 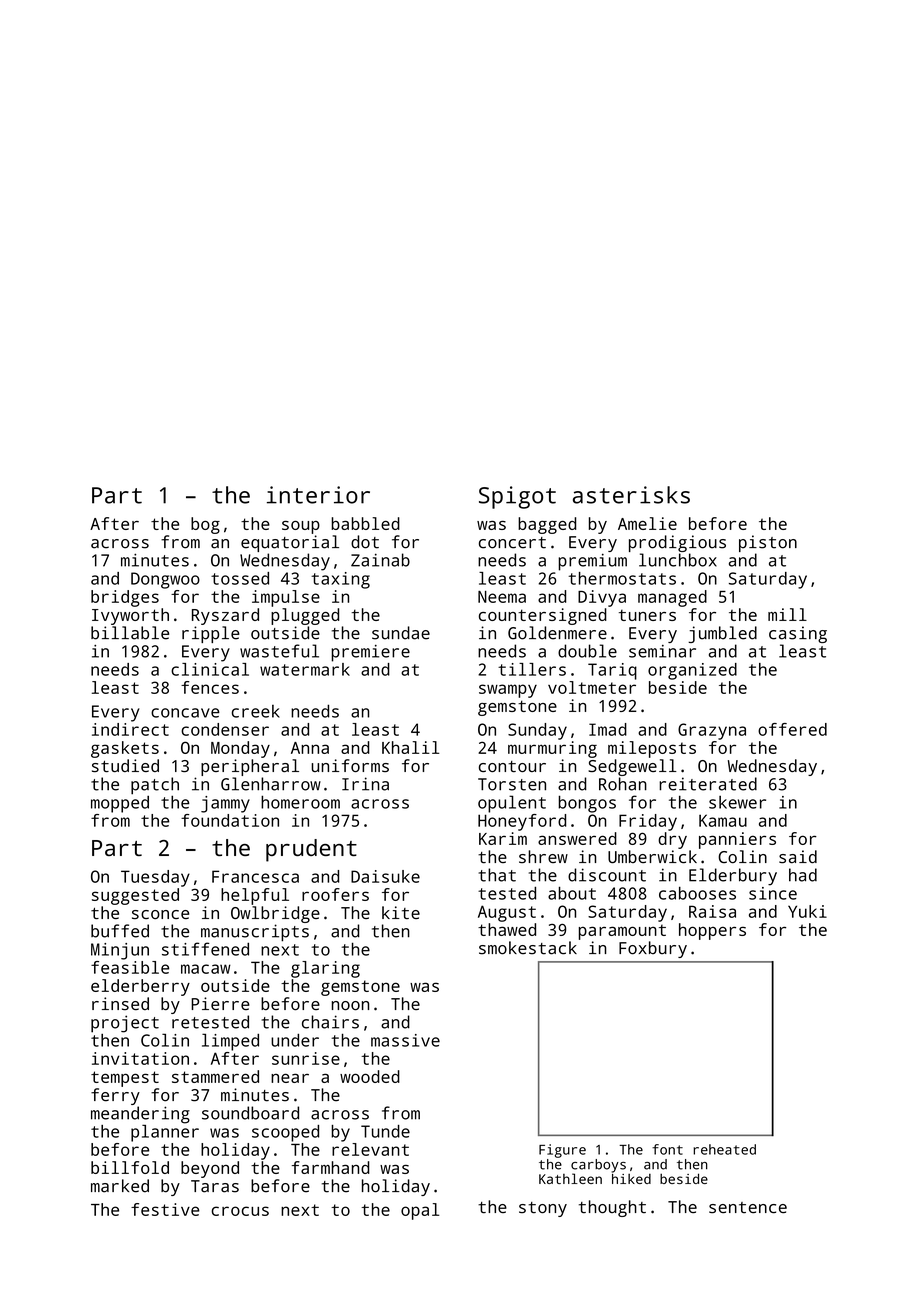 What do you see at coordinates (318, 495) in the page?
I see `interior` at bounding box center [318, 495].
